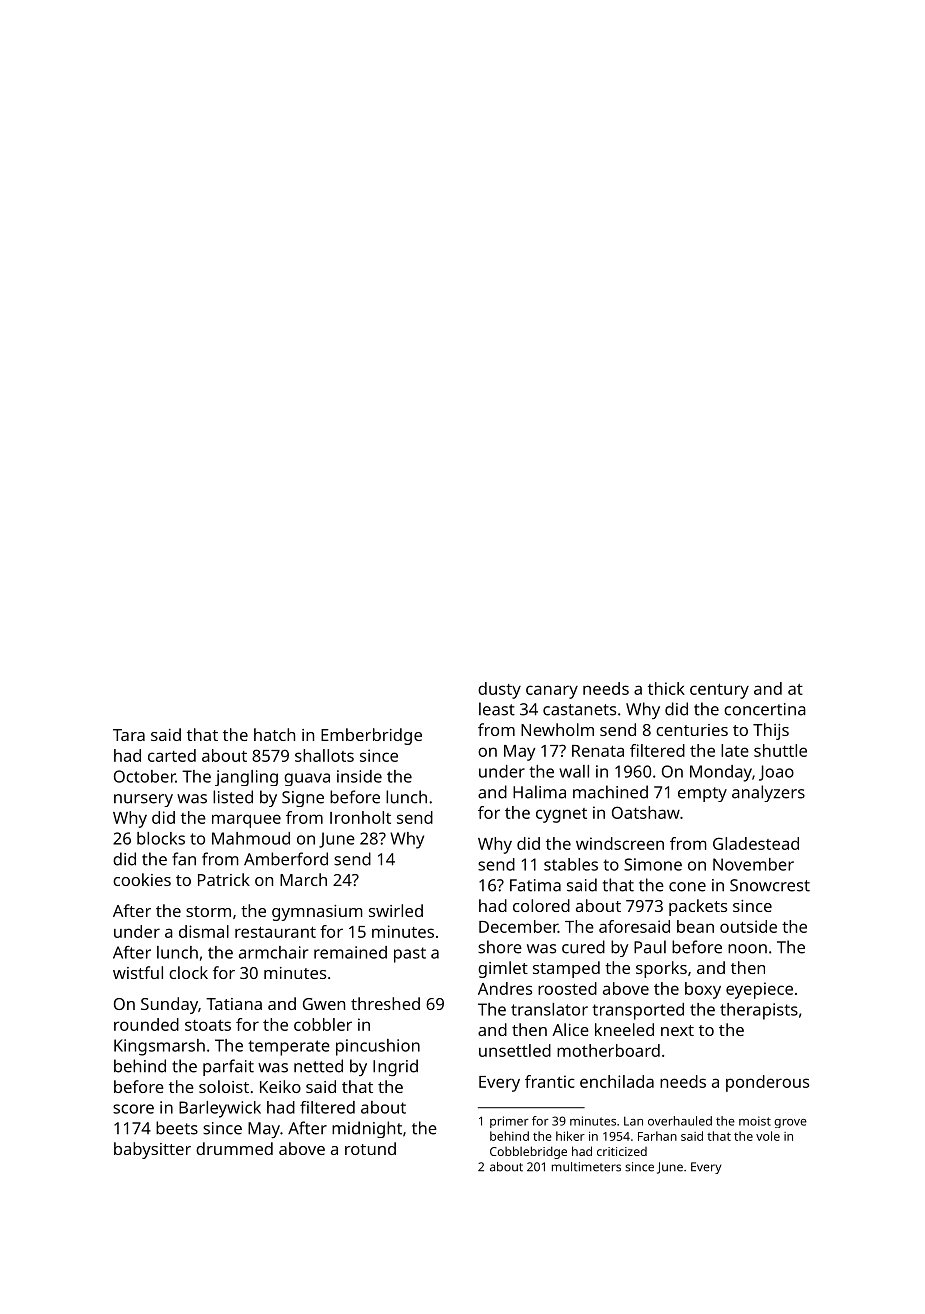  I want to click on babysitter, so click(152, 1150).
